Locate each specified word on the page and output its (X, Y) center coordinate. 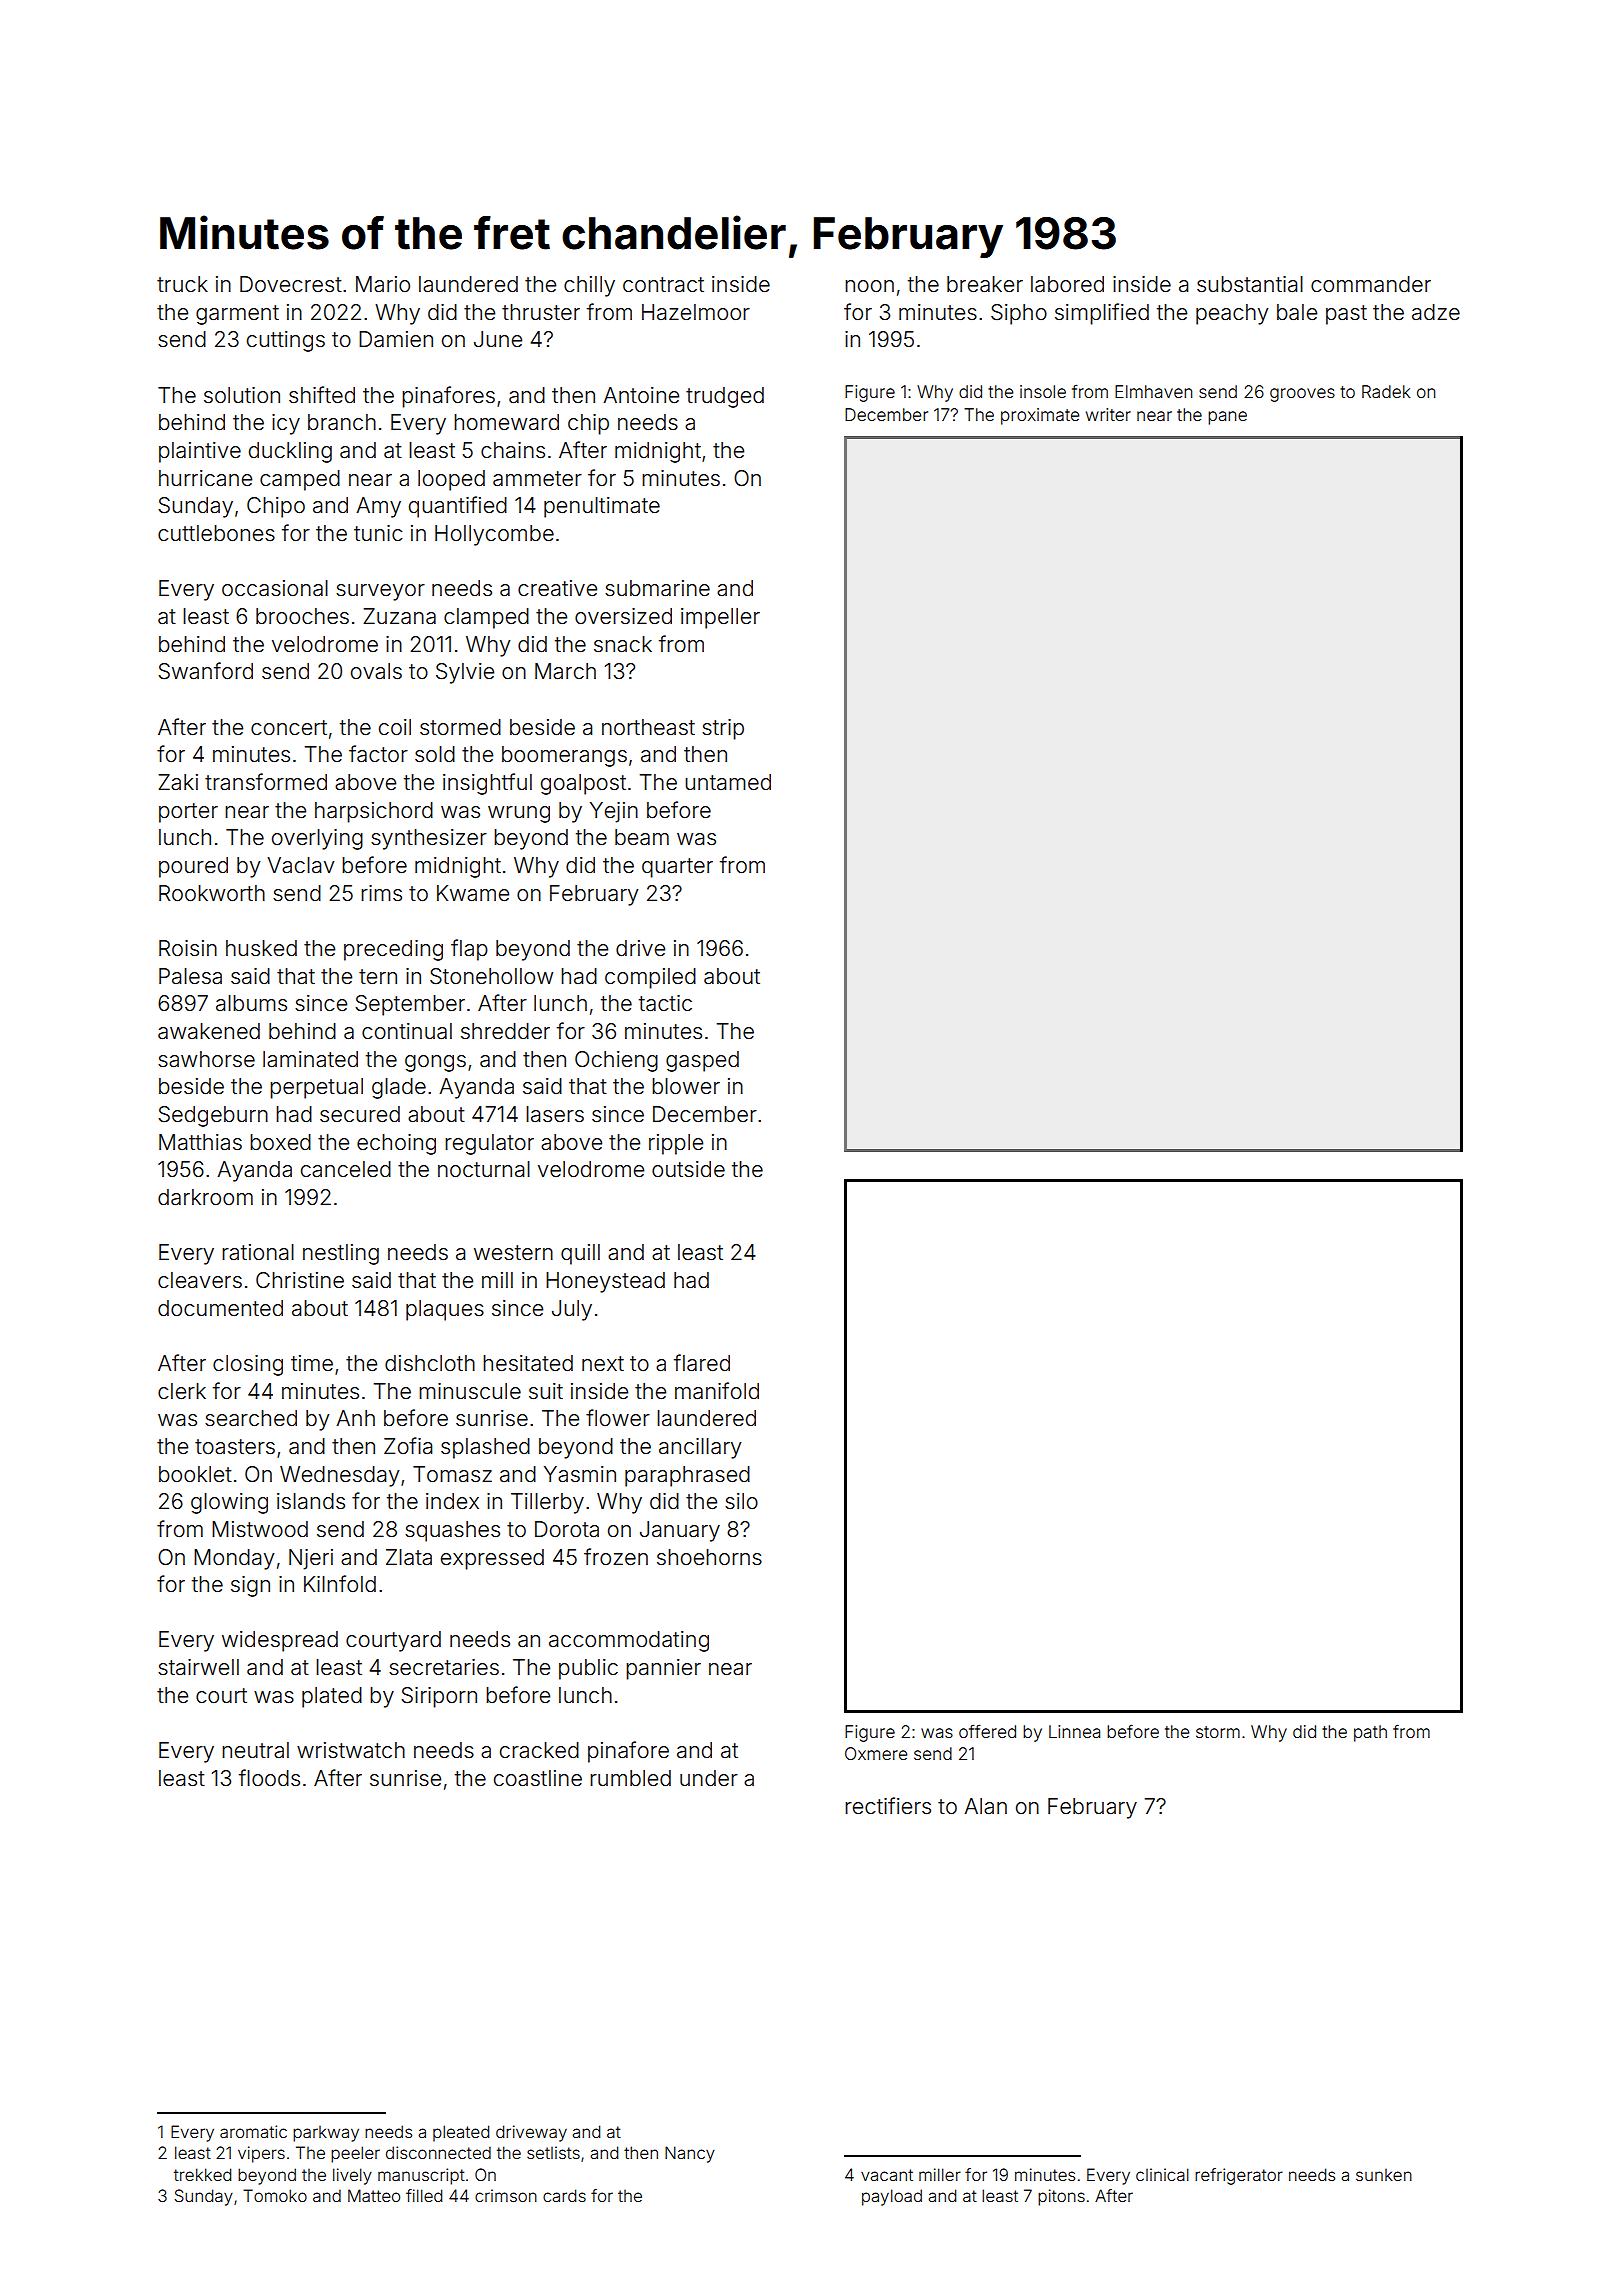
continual (407, 1031)
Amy (378, 507)
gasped (702, 1061)
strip (723, 729)
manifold (717, 1391)
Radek (1386, 391)
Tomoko (275, 2195)
